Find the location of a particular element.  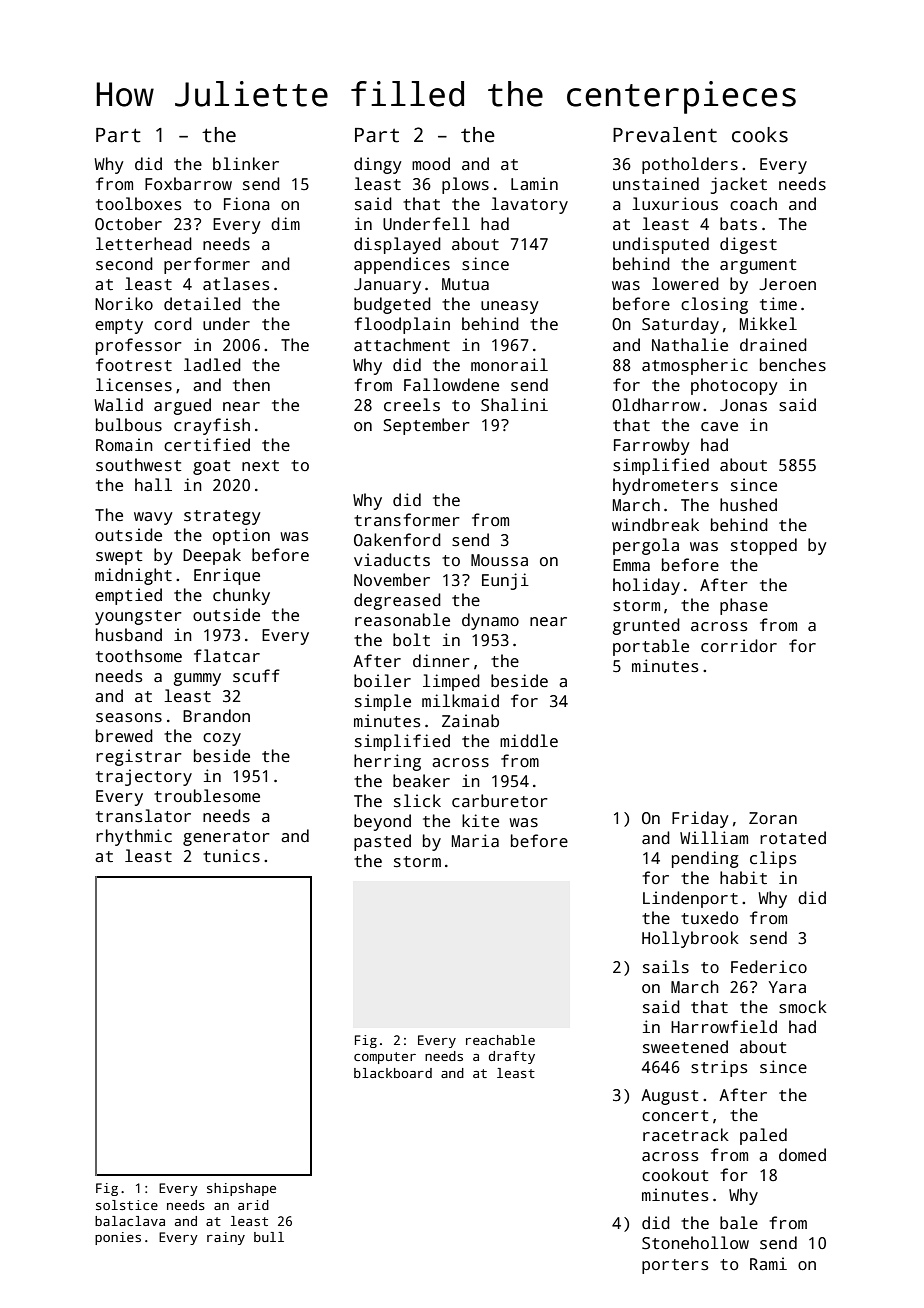

ponies is located at coordinates (118, 1238).
